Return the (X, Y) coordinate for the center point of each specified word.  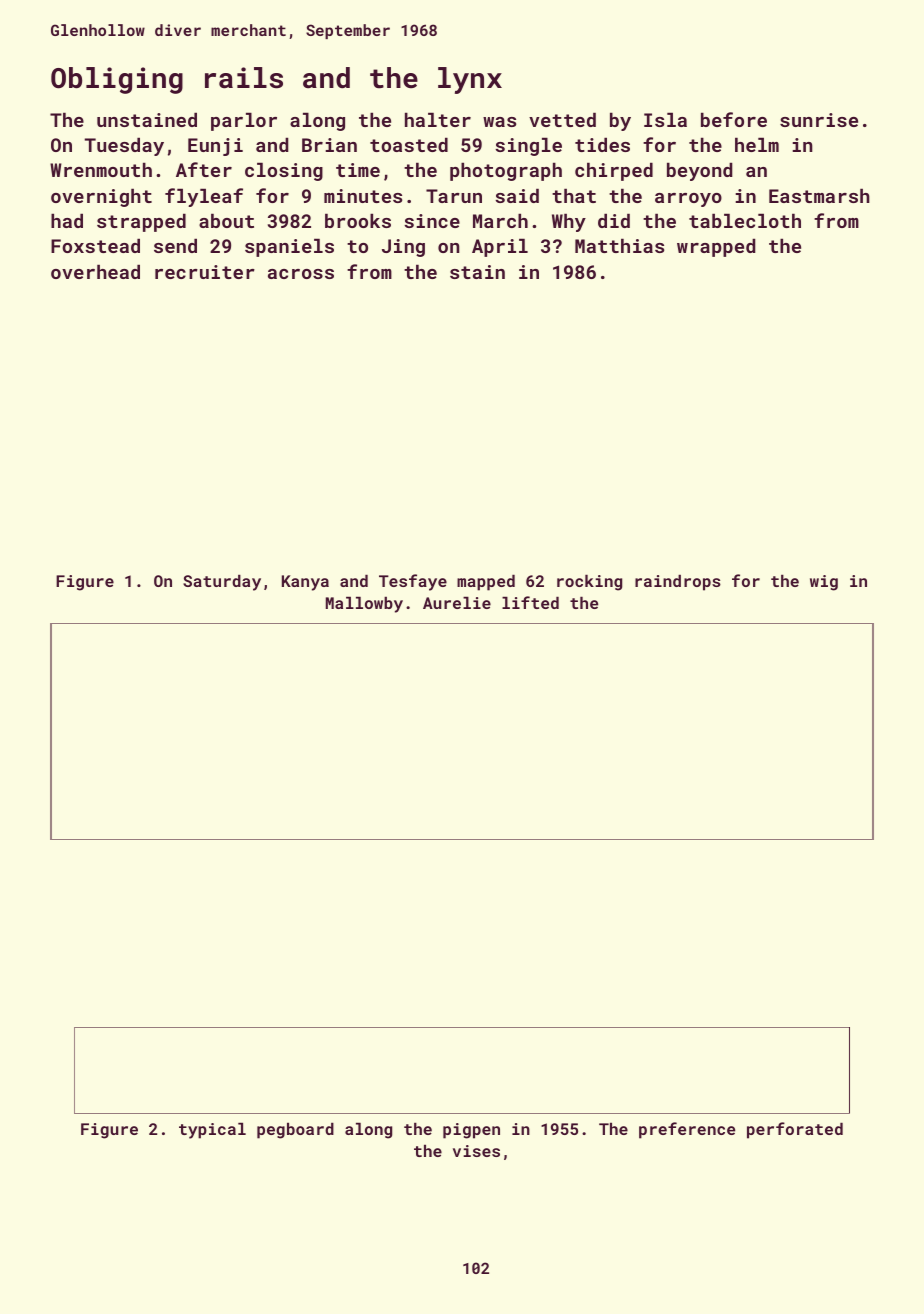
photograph (506, 171)
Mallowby (364, 604)
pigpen (471, 1131)
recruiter (205, 272)
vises (476, 1151)
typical (212, 1130)
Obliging (117, 80)
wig (824, 583)
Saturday (222, 582)
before (734, 119)
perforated (795, 1130)
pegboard (295, 1130)
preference (687, 1130)
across (301, 274)
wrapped (716, 247)
